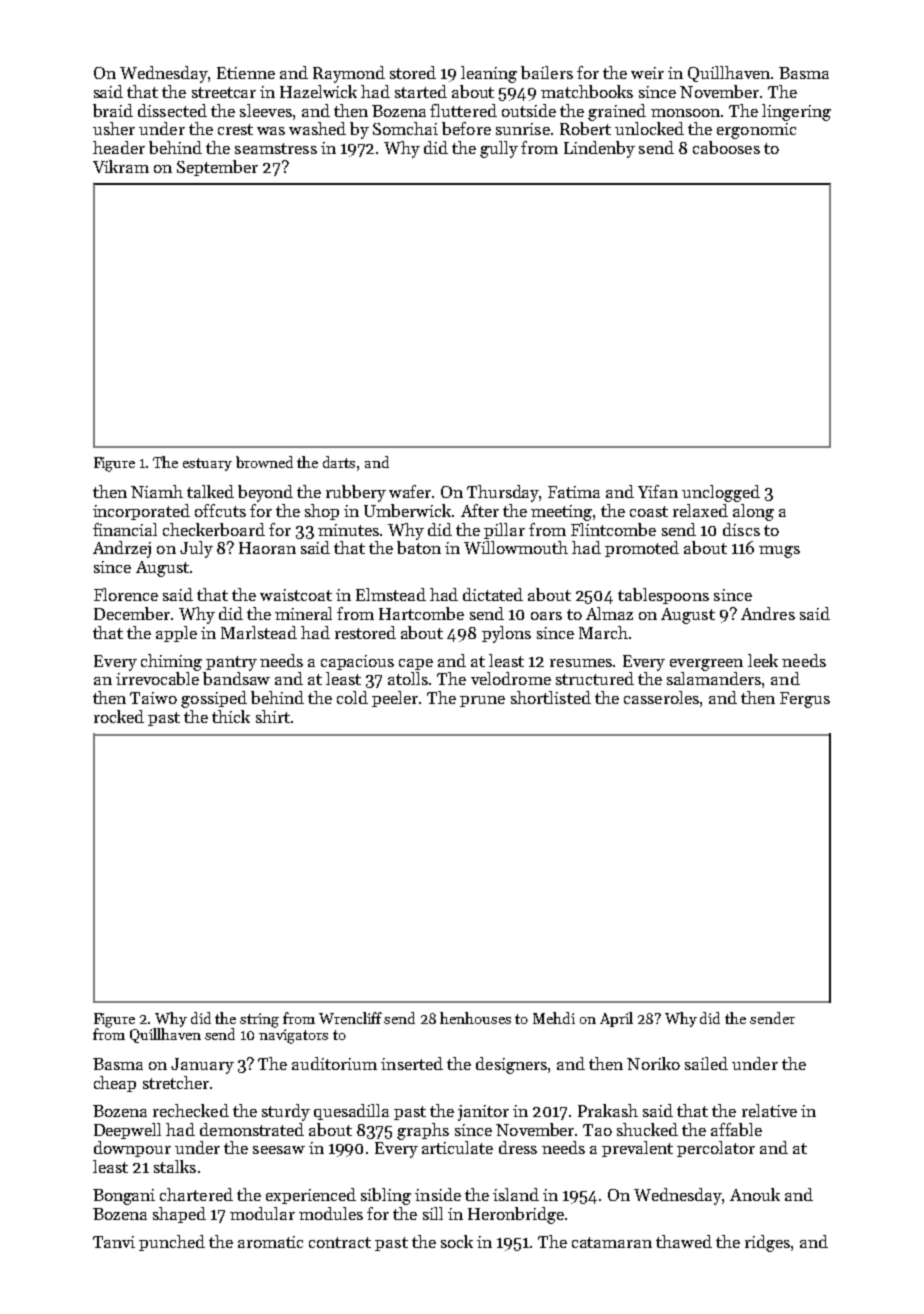 This screenshot has width=924, height=1314. Describe the element at coordinates (493, 594) in the screenshot. I see `dictated` at that location.
